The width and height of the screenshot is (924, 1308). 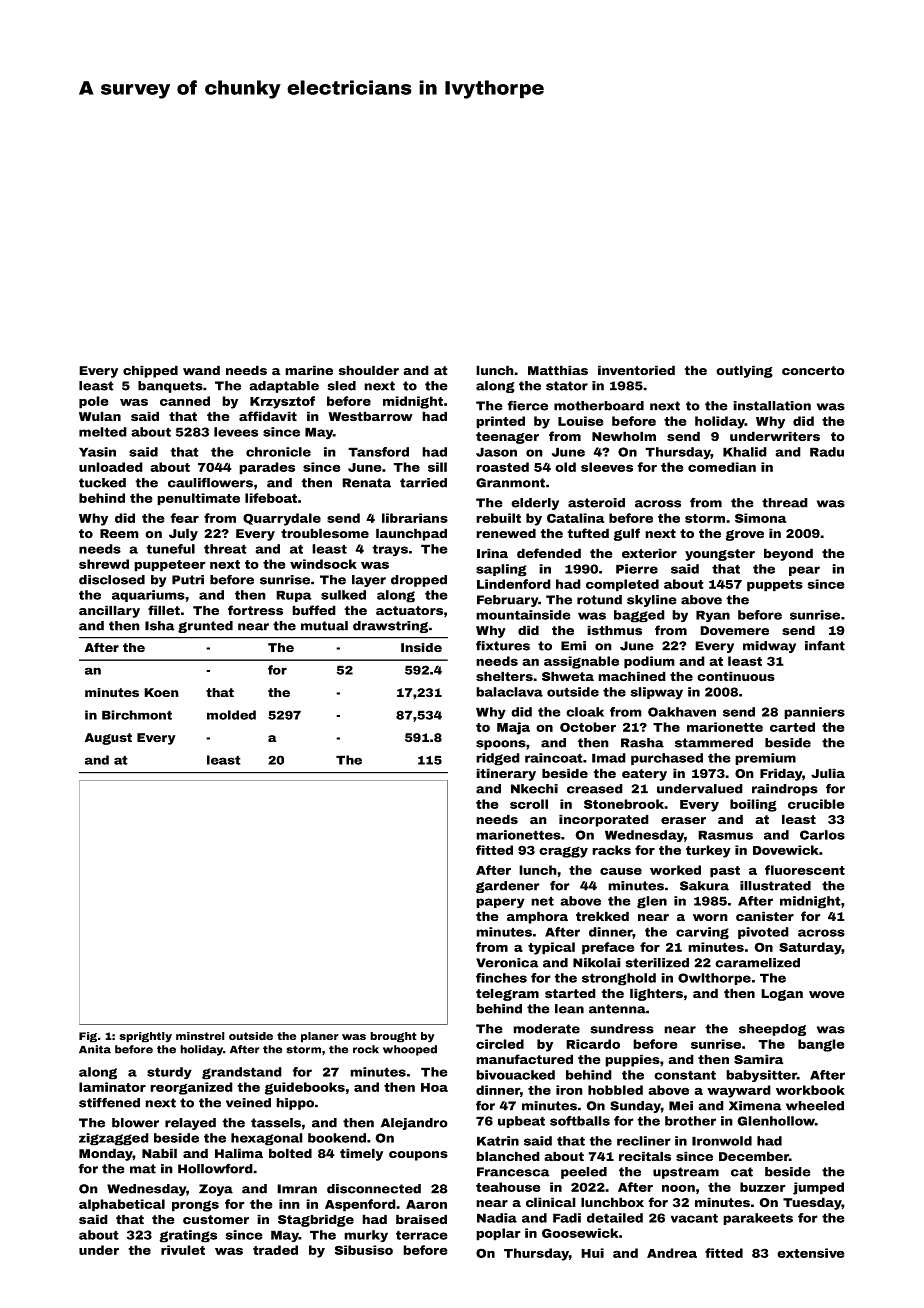 I want to click on Catalina, so click(x=575, y=518).
